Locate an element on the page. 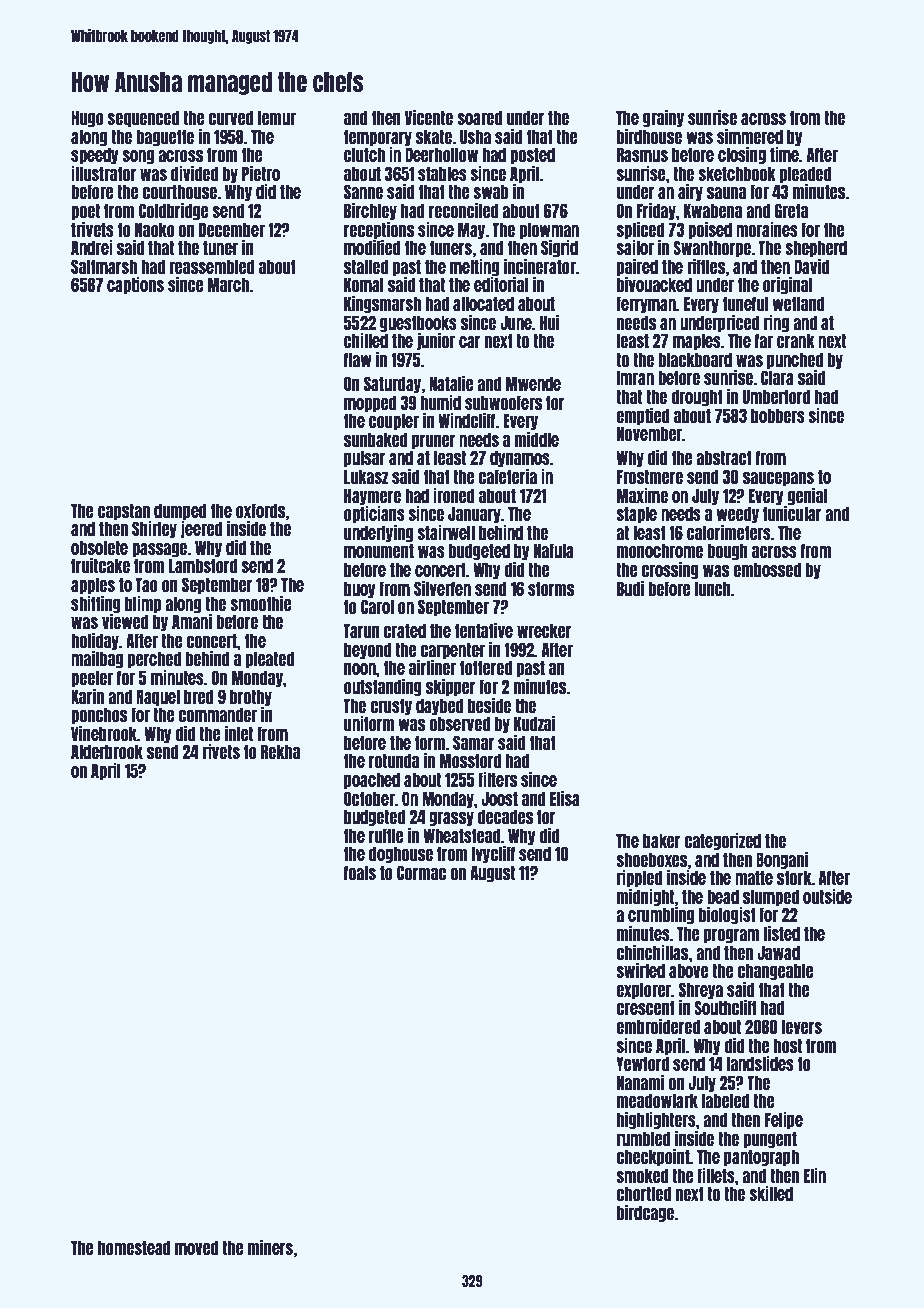 The image size is (924, 1308). outside is located at coordinates (827, 896).
